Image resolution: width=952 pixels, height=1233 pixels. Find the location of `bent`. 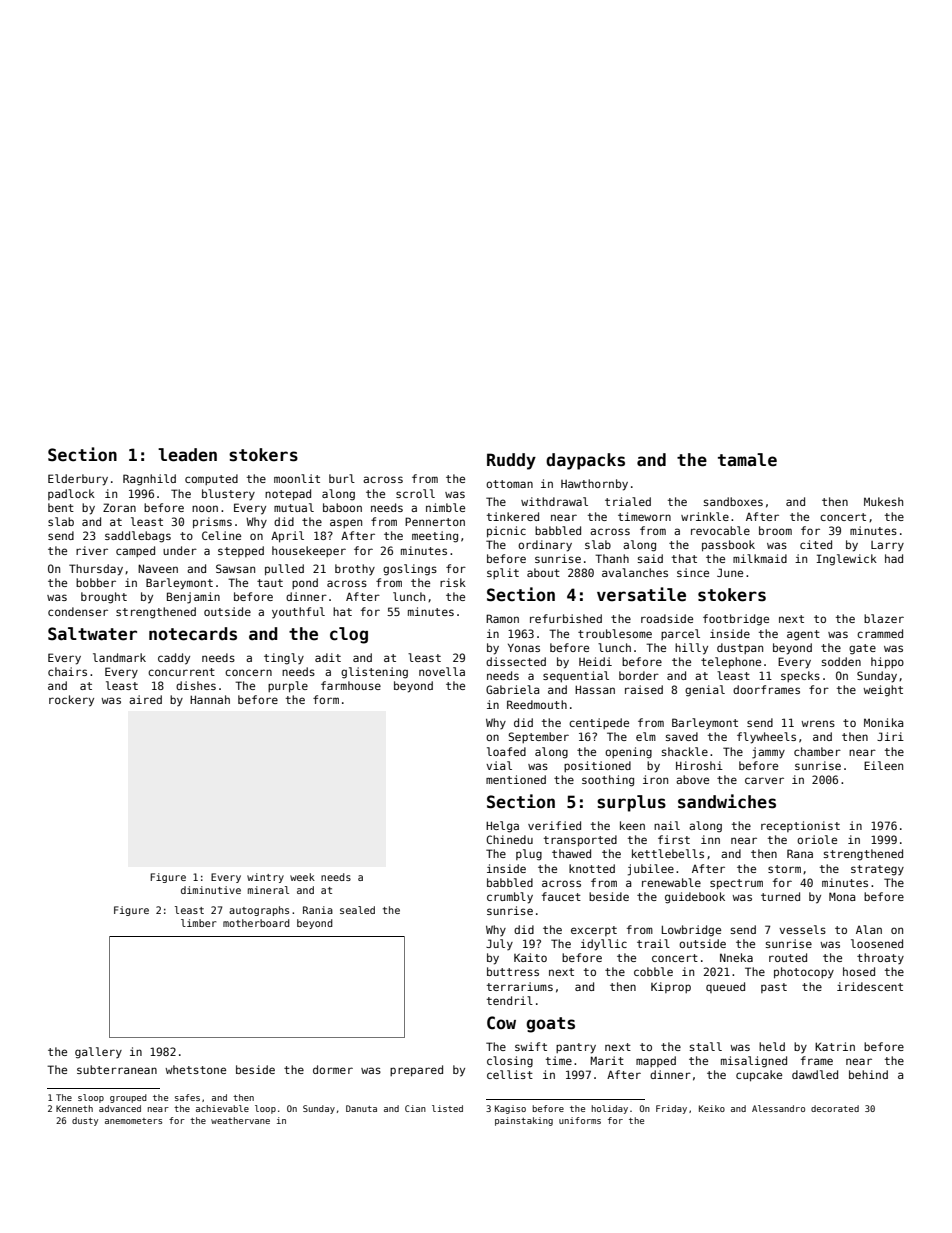

bent is located at coordinates (61, 507).
